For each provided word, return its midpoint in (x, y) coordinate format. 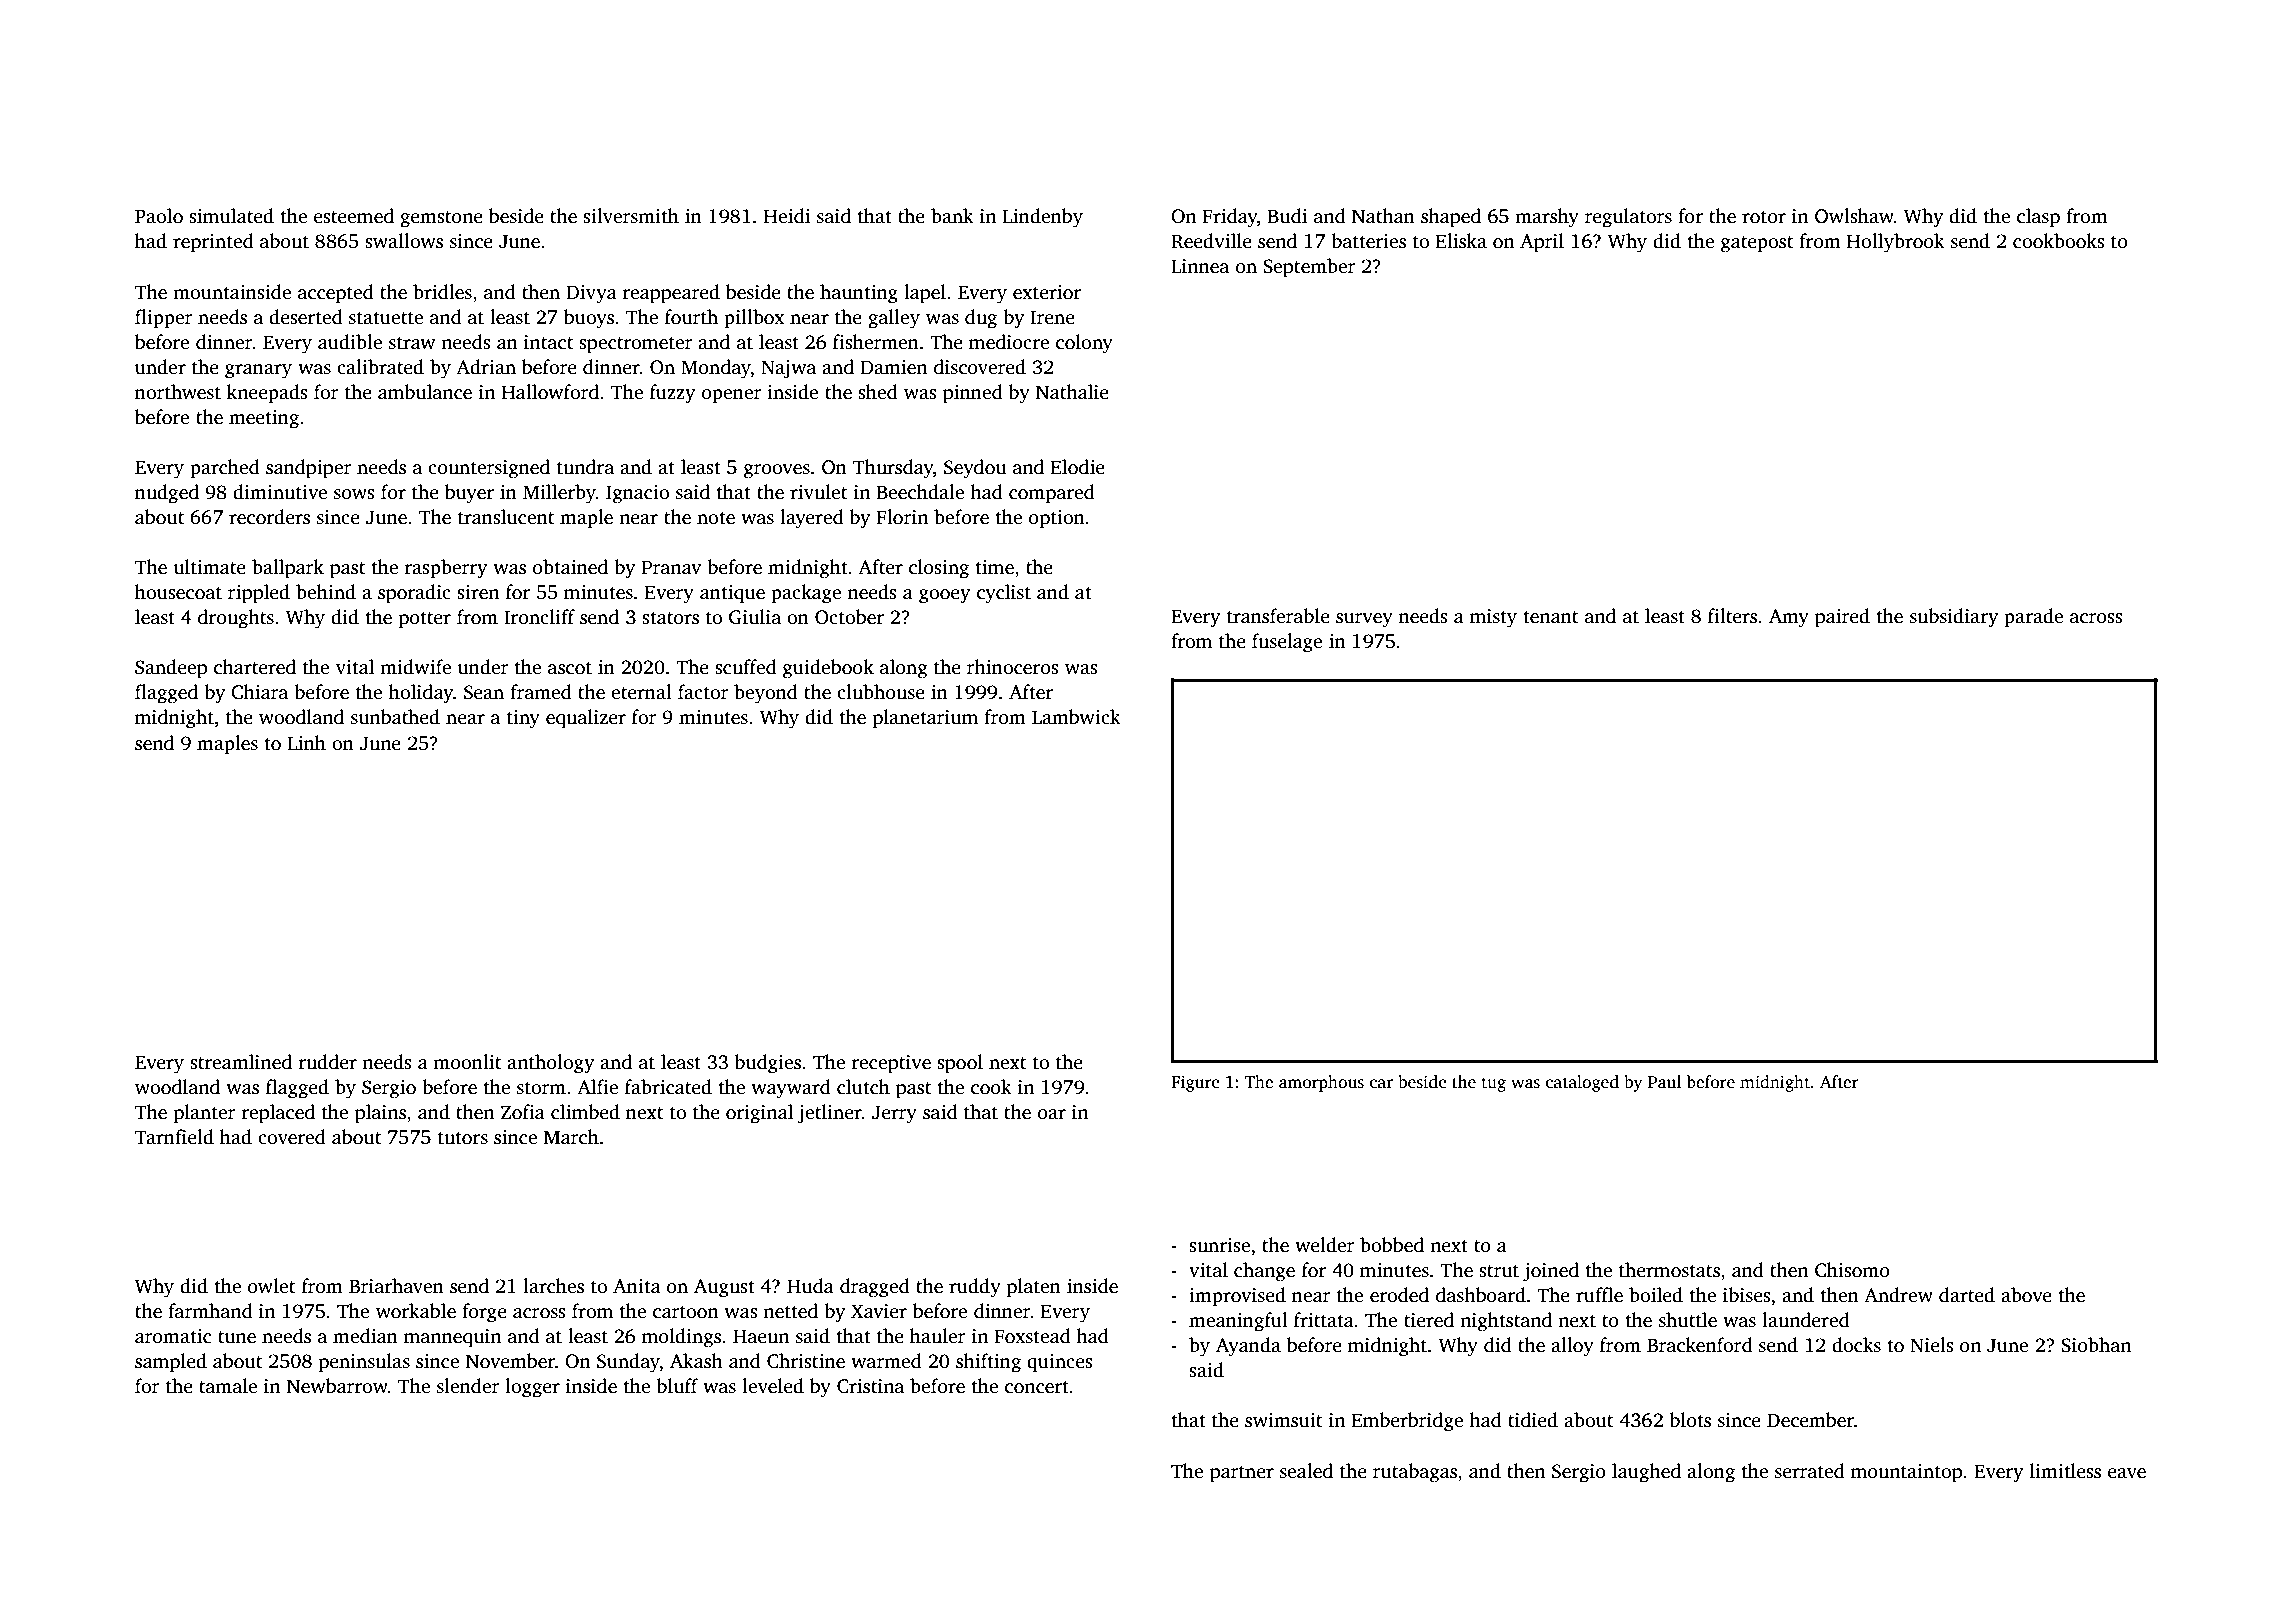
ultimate (210, 567)
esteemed (354, 216)
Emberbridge (1407, 1422)
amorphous (1321, 1083)
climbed (585, 1112)
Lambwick (1076, 717)
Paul (1664, 1081)
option (1057, 519)
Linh (307, 742)
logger (532, 1388)
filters (1732, 616)
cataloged (1582, 1083)
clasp (2038, 218)
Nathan (1383, 216)
